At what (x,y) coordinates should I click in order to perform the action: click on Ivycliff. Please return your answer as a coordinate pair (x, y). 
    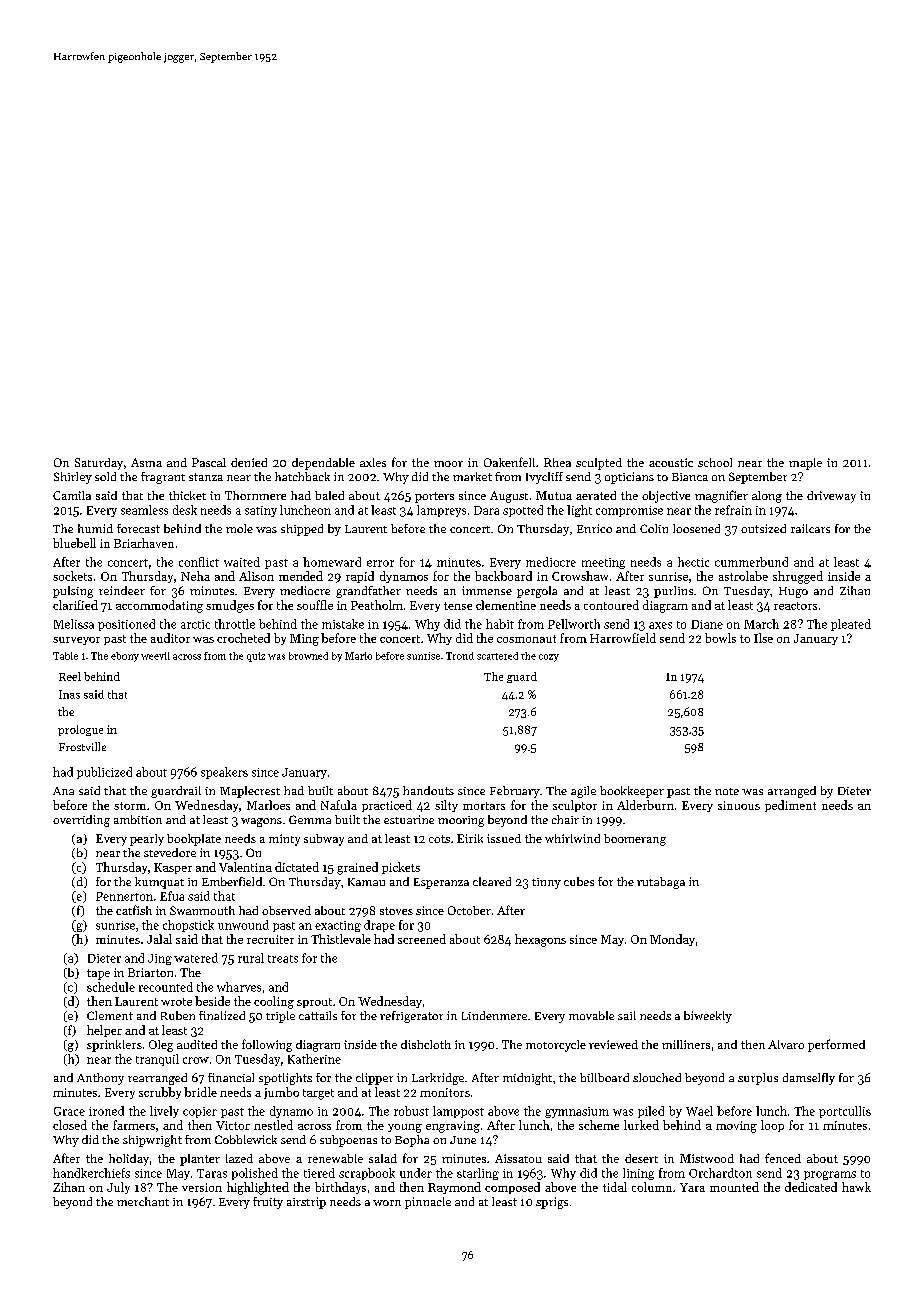
    Looking at the image, I should click on (544, 478).
